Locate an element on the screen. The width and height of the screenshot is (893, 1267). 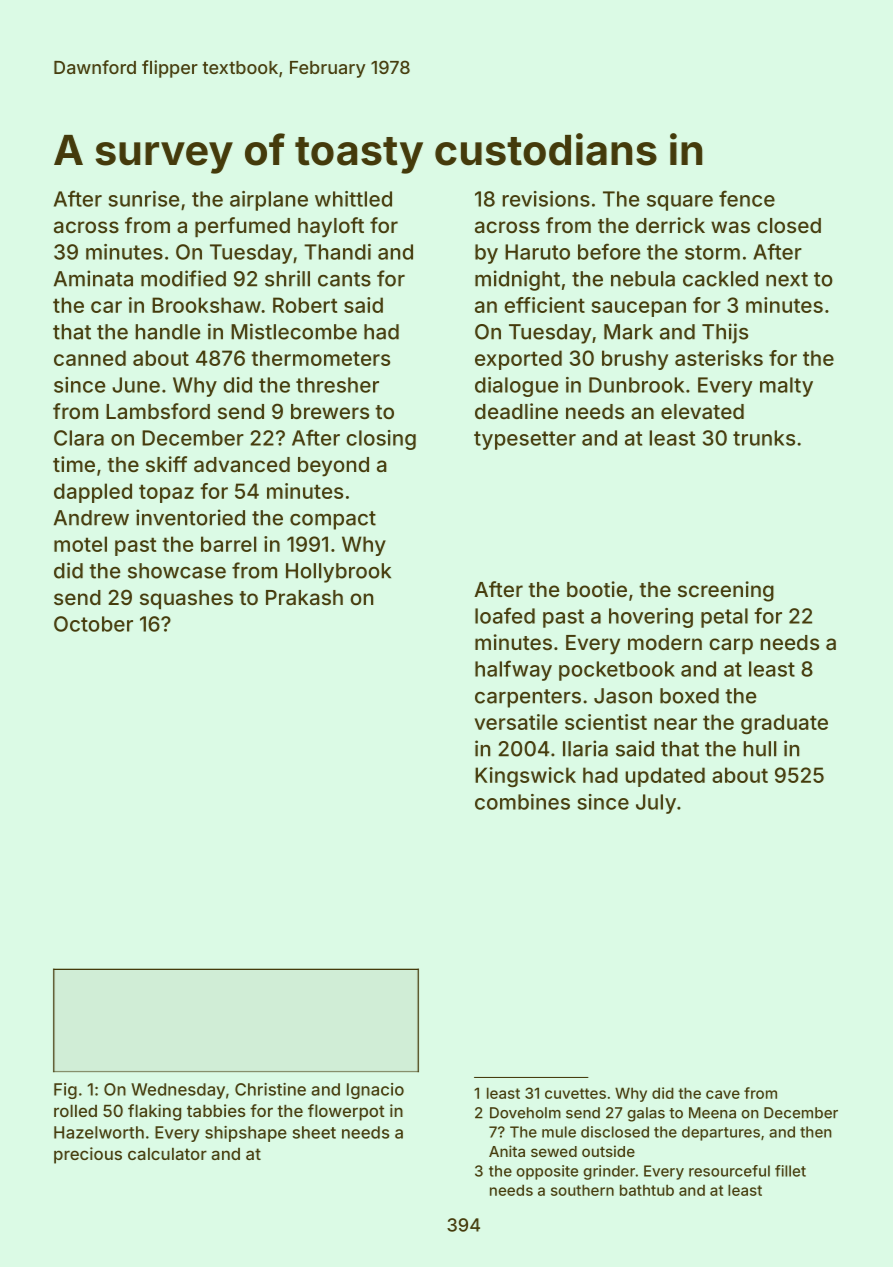
typesetter is located at coordinates (525, 440).
